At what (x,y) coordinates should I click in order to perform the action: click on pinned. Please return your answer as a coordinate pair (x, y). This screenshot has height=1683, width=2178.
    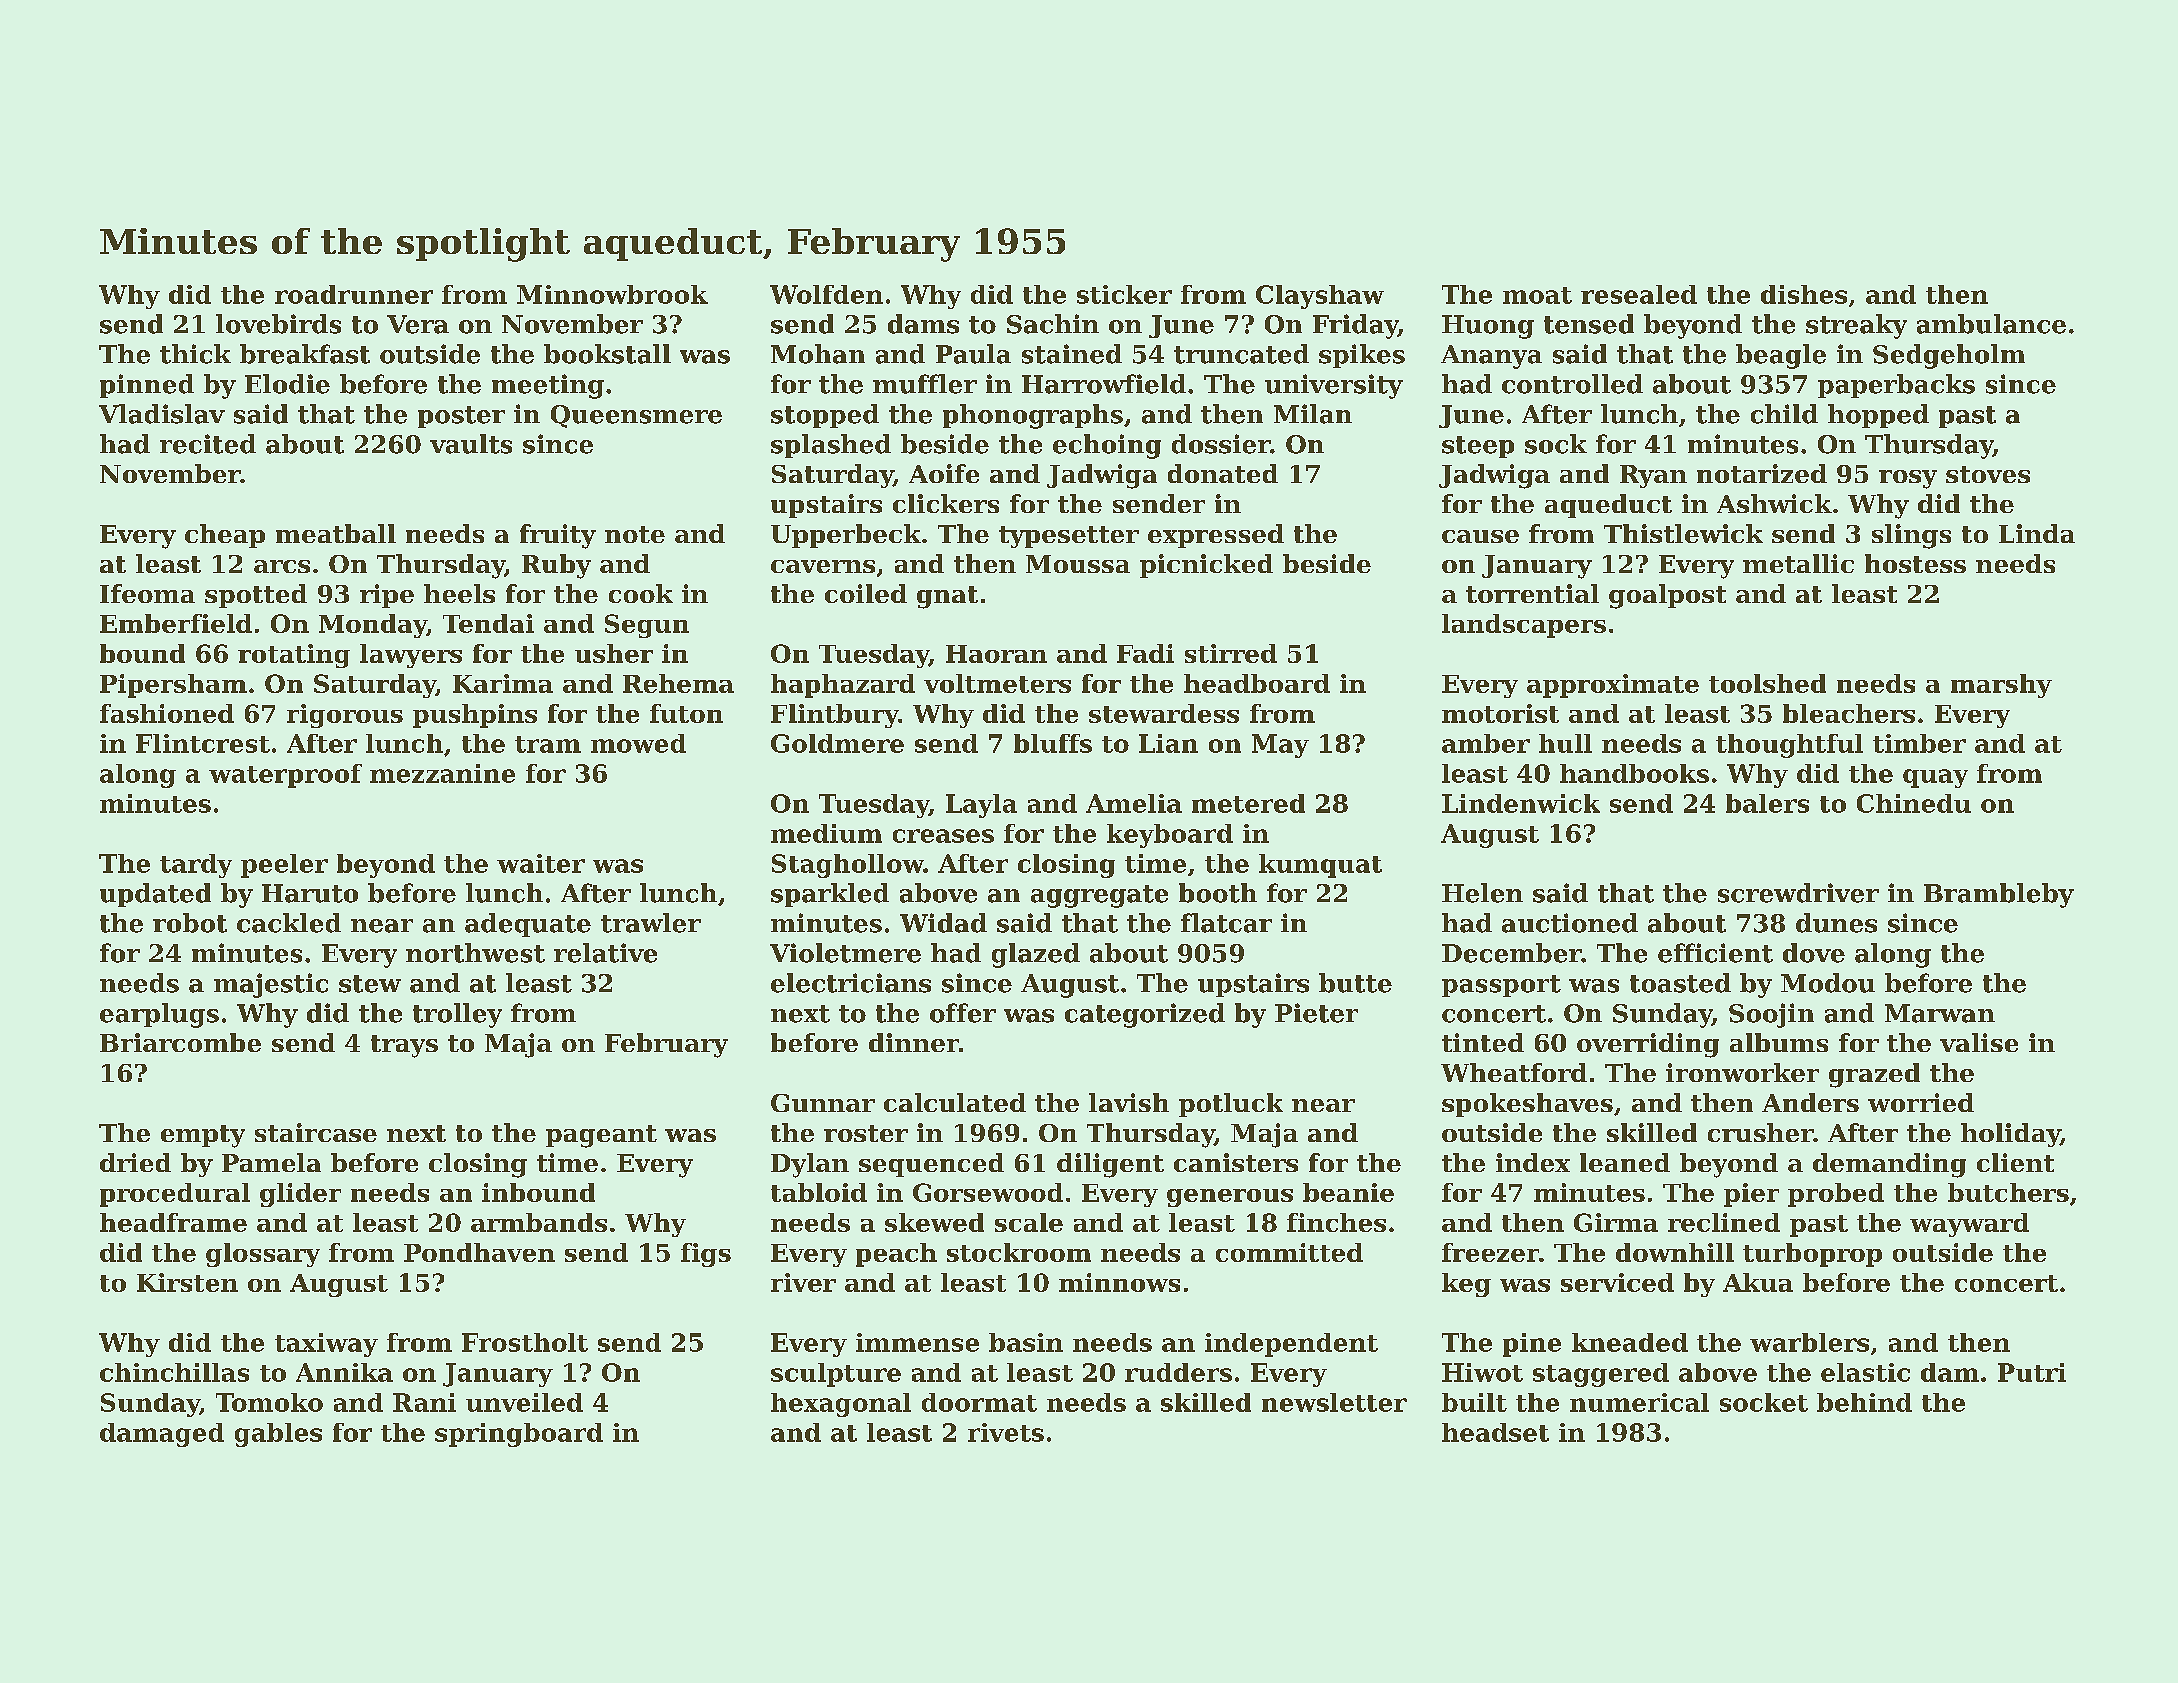
    Looking at the image, I should click on (147, 386).
